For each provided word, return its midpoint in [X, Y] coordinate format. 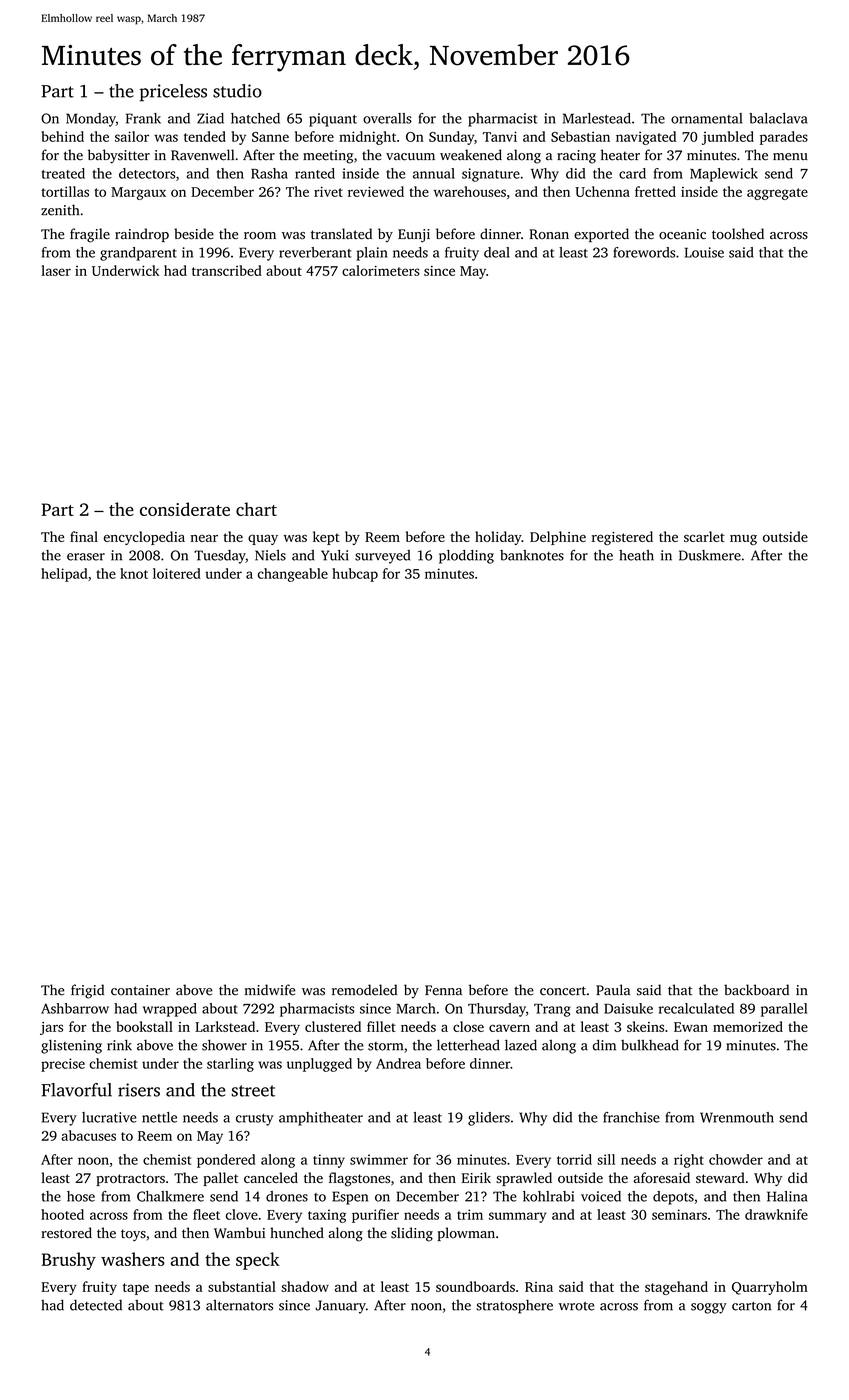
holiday [498, 538]
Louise [704, 252]
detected [96, 1305]
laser [56, 270]
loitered [177, 573]
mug [743, 539]
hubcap [355, 575]
